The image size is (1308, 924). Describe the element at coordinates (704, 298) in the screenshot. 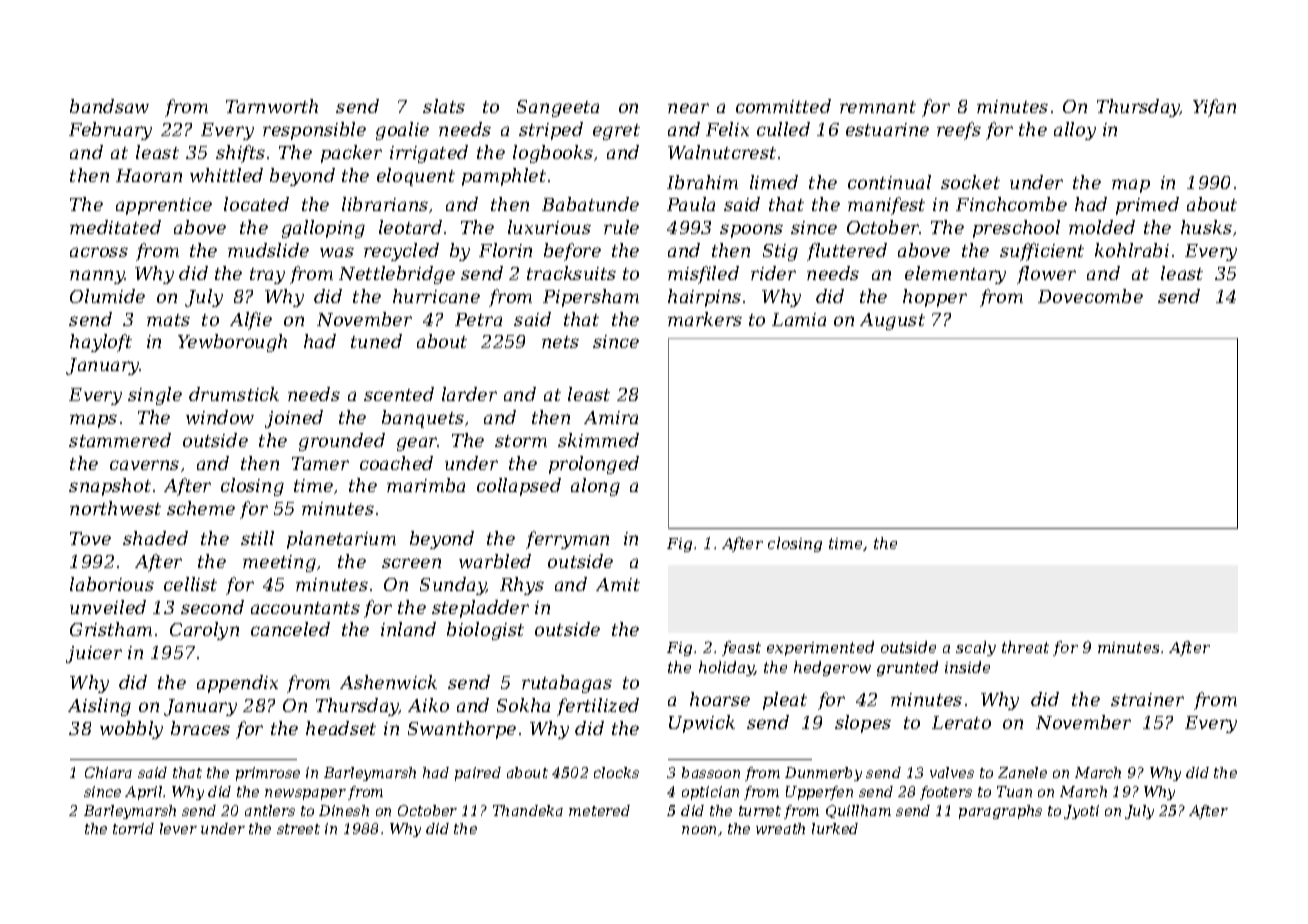

I see `hairpins` at that location.
